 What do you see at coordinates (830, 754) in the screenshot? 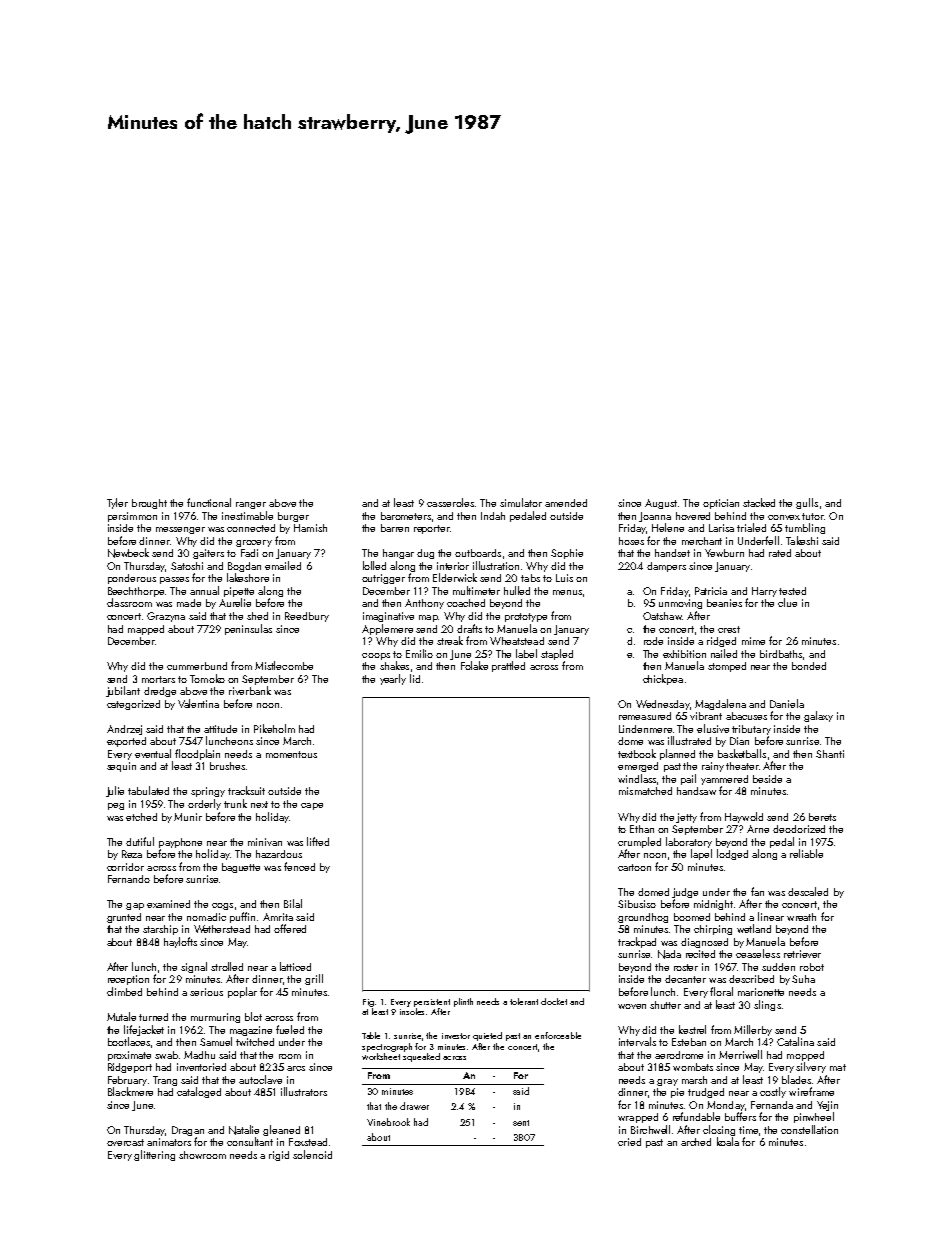
I see `Shanti` at bounding box center [830, 754].
